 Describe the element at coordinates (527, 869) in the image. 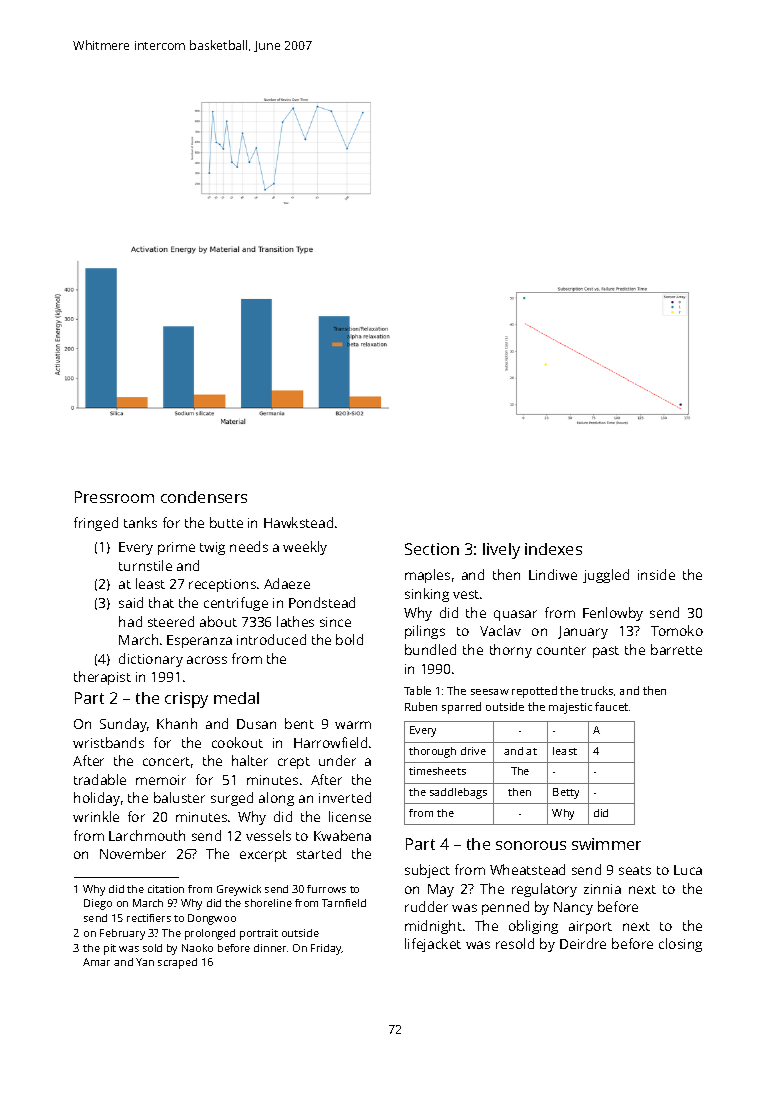

I see `Wheatstead` at that location.
